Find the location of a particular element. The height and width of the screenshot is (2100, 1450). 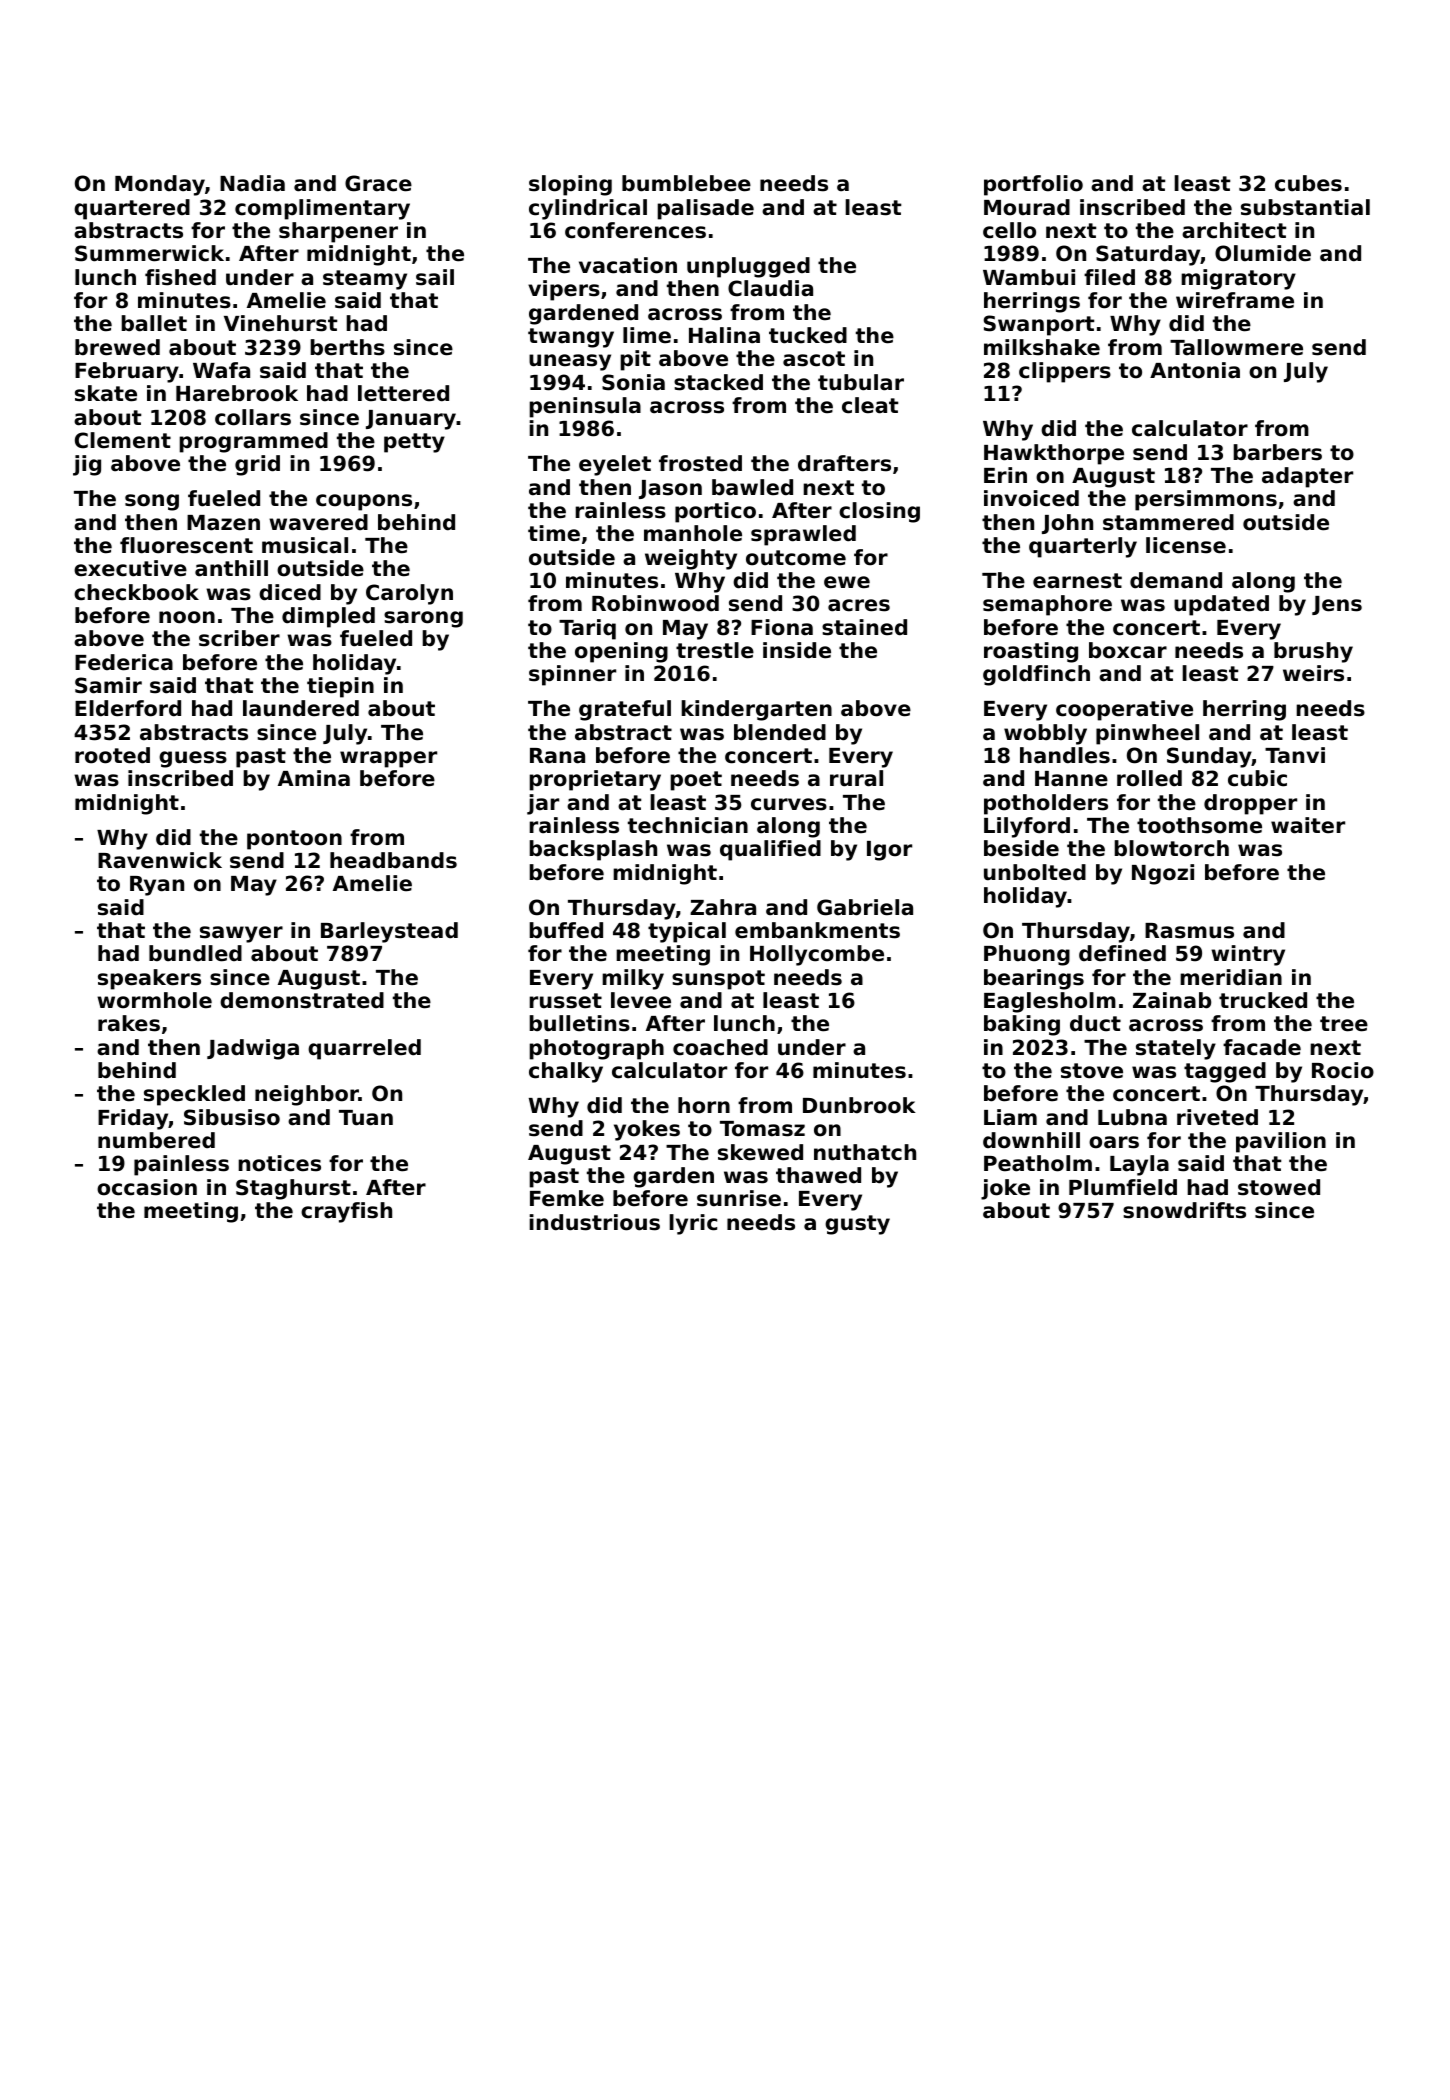

blowtorch is located at coordinates (1171, 848).
